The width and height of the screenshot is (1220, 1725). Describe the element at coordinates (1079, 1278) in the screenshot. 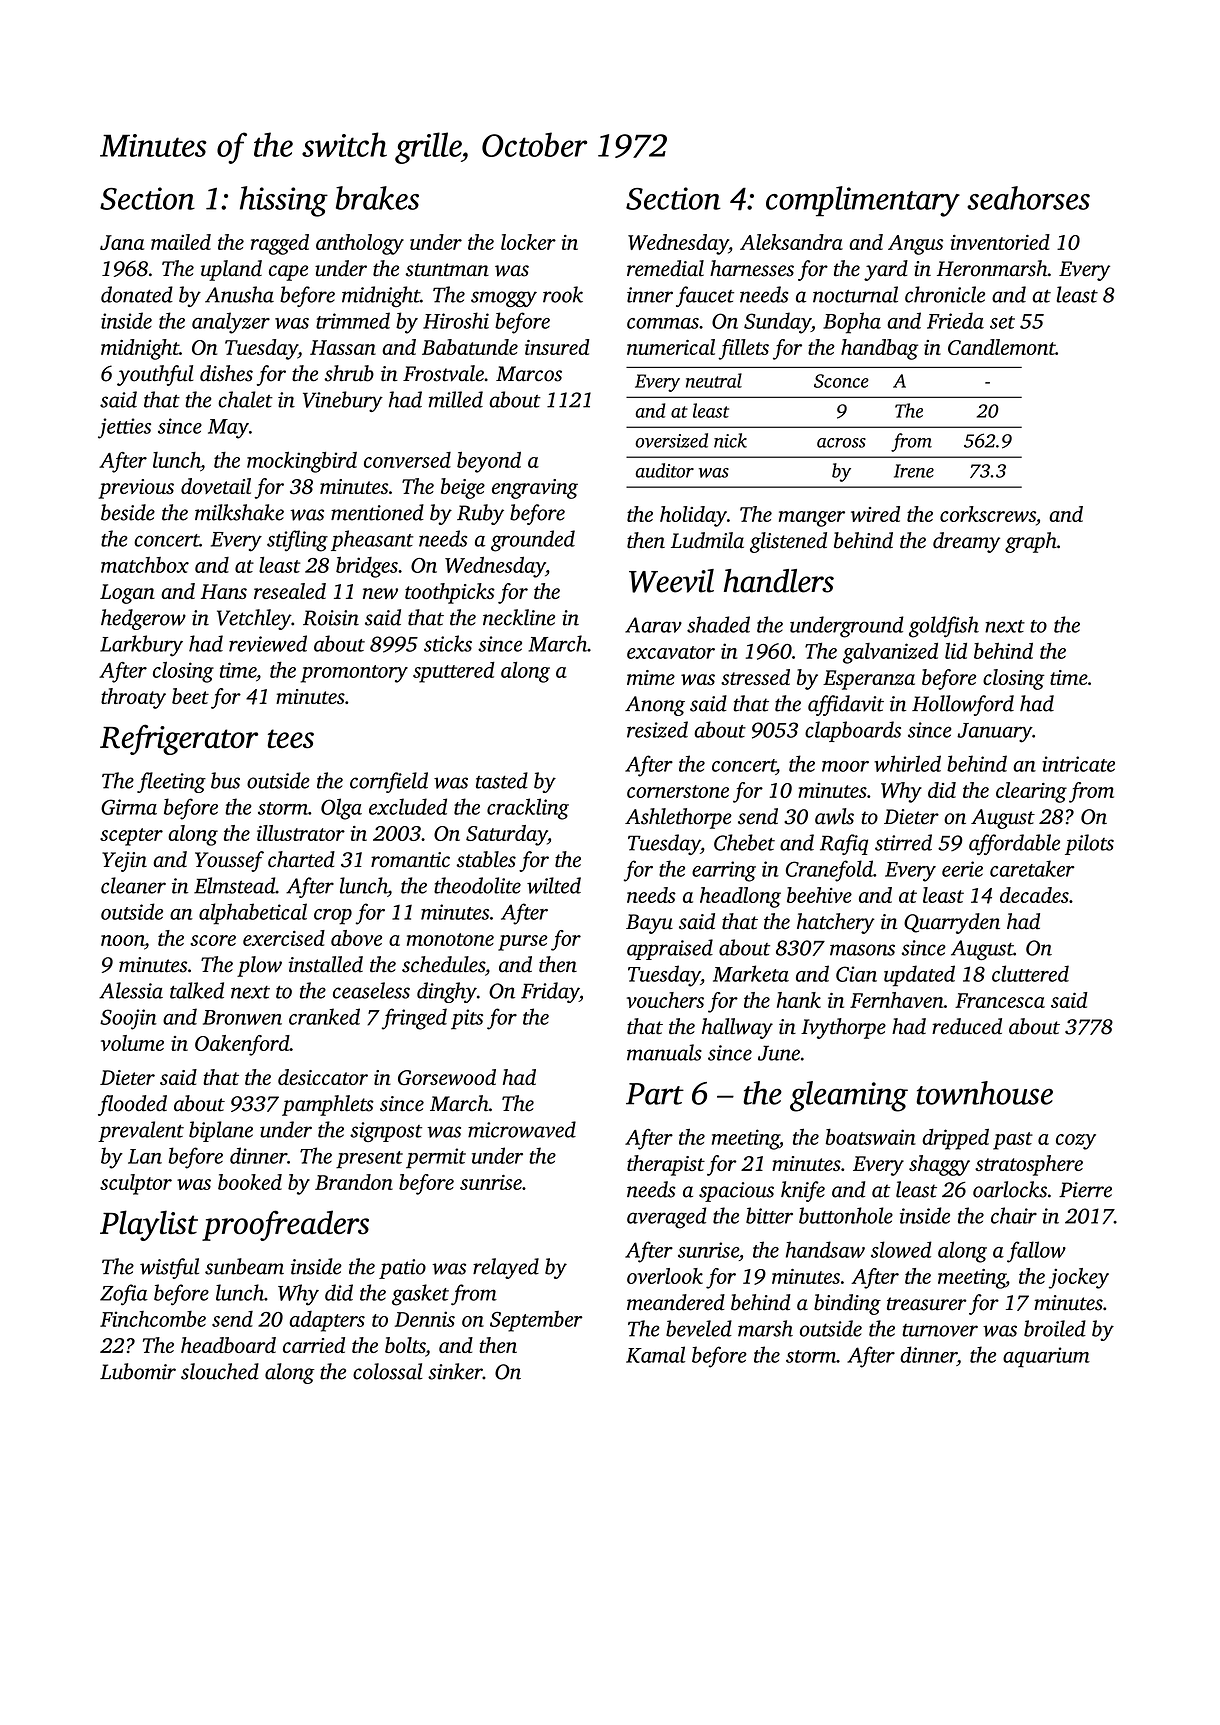

I see `jockey` at that location.
